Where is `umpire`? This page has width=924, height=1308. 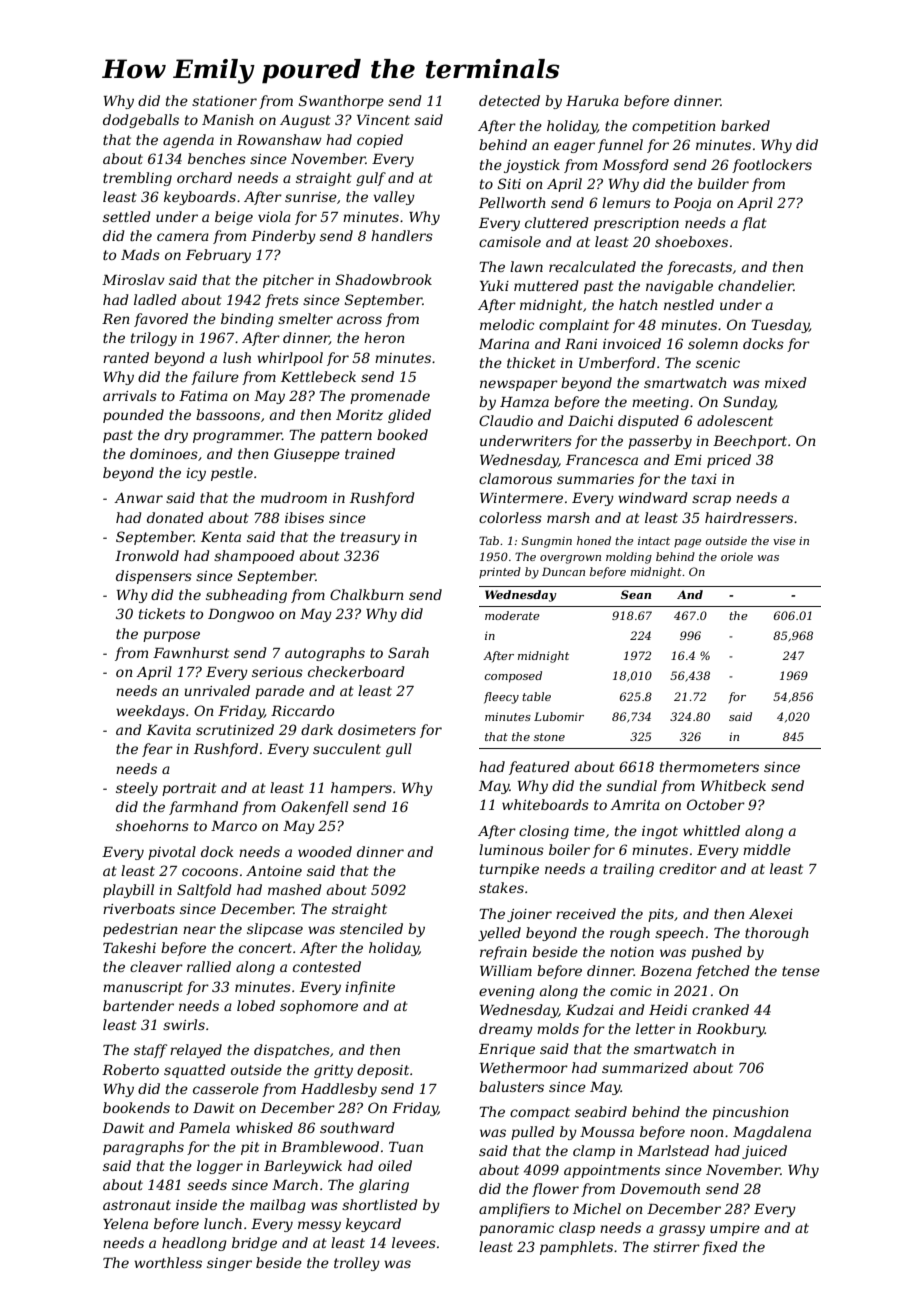 umpire is located at coordinates (735, 1229).
